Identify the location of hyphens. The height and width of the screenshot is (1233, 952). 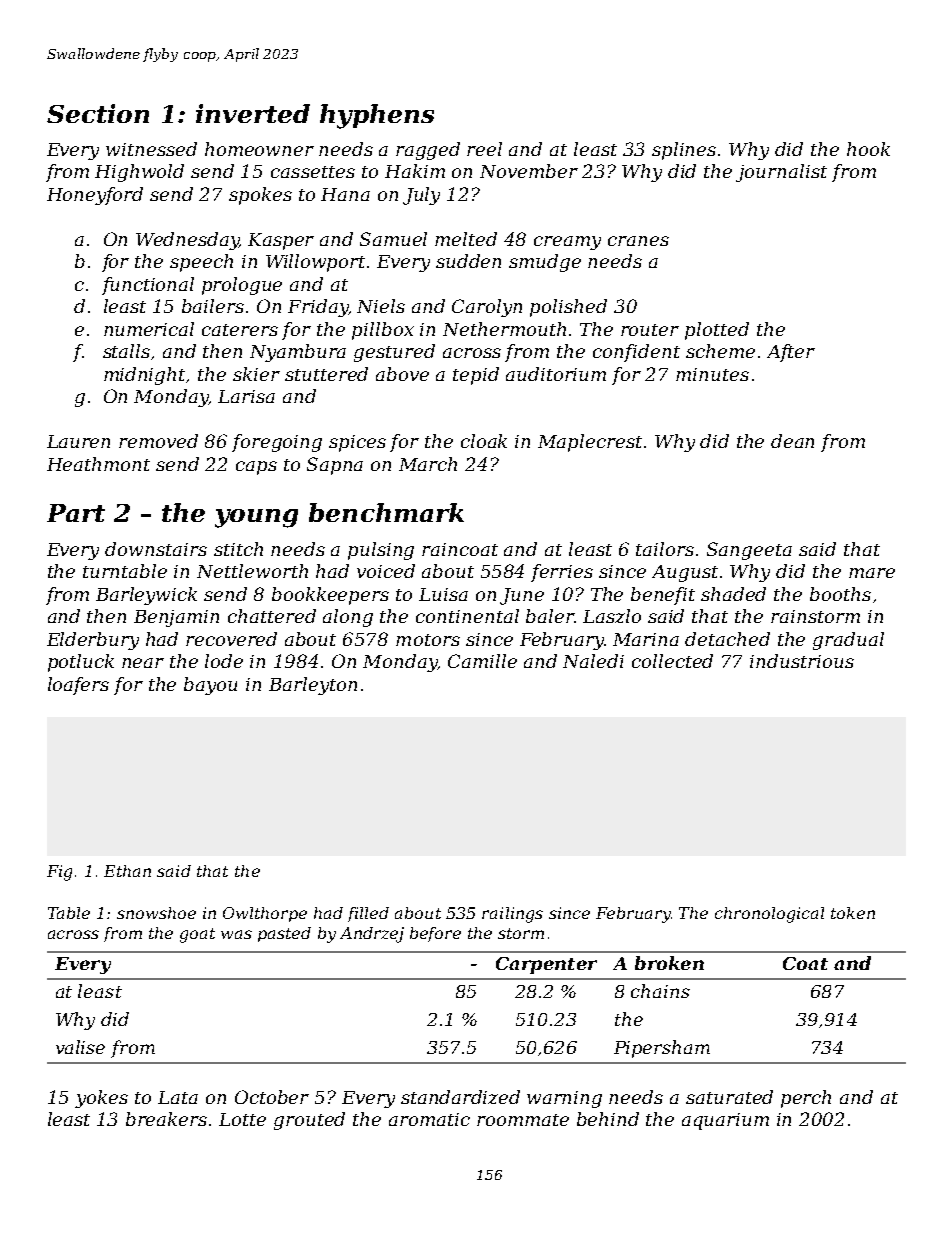
(377, 116).
